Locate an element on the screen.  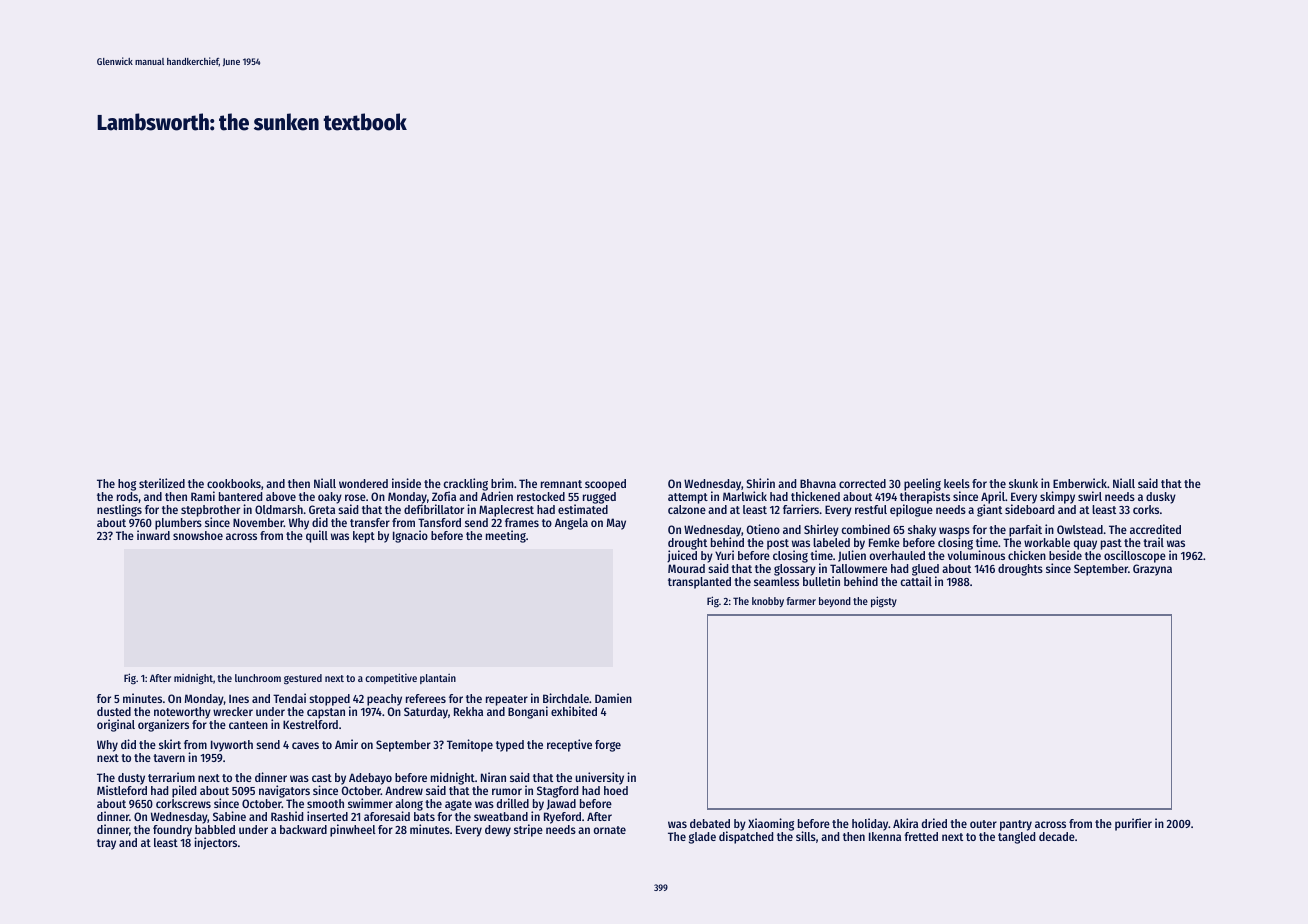
purifier is located at coordinates (1133, 824).
